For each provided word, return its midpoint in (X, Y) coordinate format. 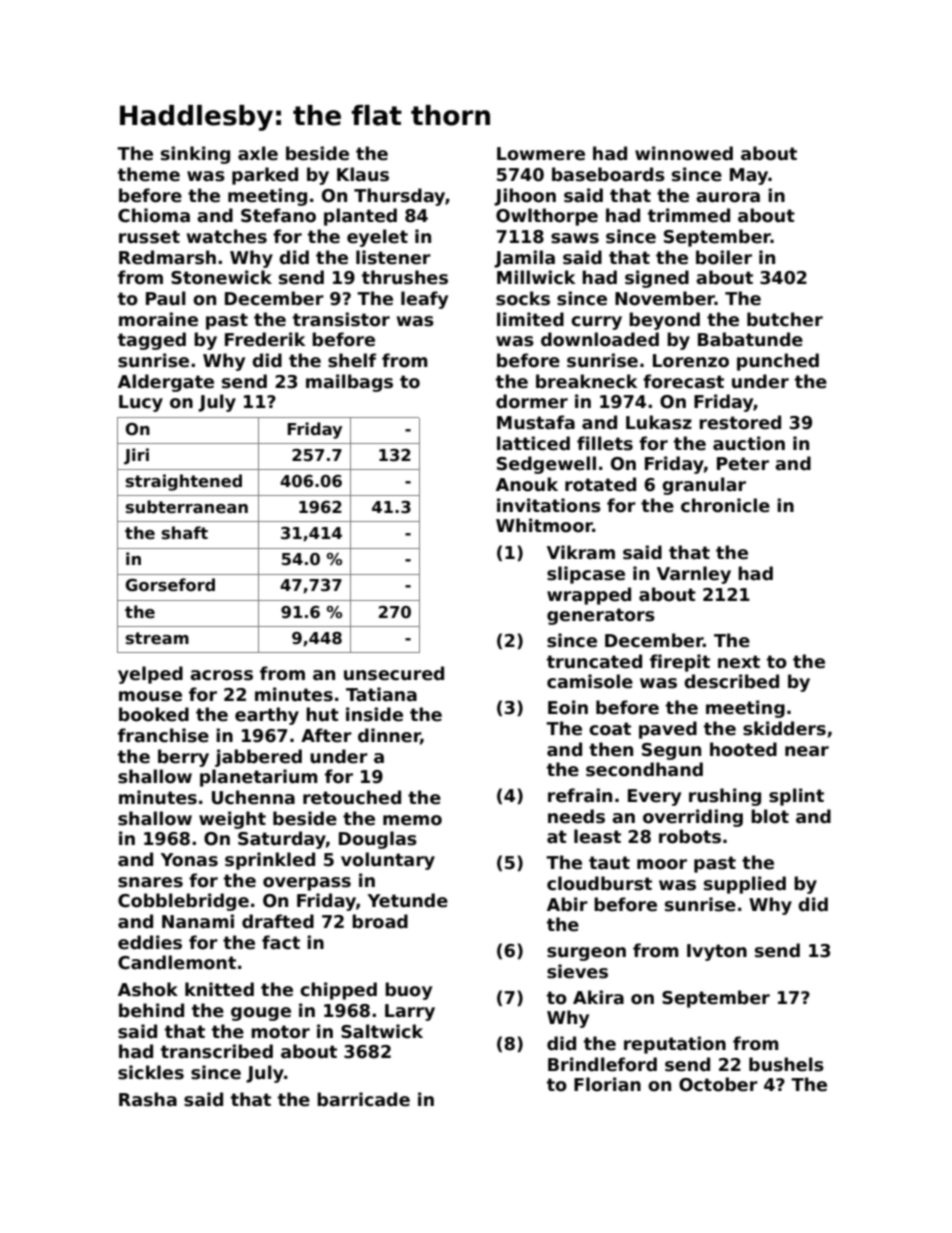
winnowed (684, 153)
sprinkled (270, 861)
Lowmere (541, 154)
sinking (195, 155)
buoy (408, 991)
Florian (607, 1084)
